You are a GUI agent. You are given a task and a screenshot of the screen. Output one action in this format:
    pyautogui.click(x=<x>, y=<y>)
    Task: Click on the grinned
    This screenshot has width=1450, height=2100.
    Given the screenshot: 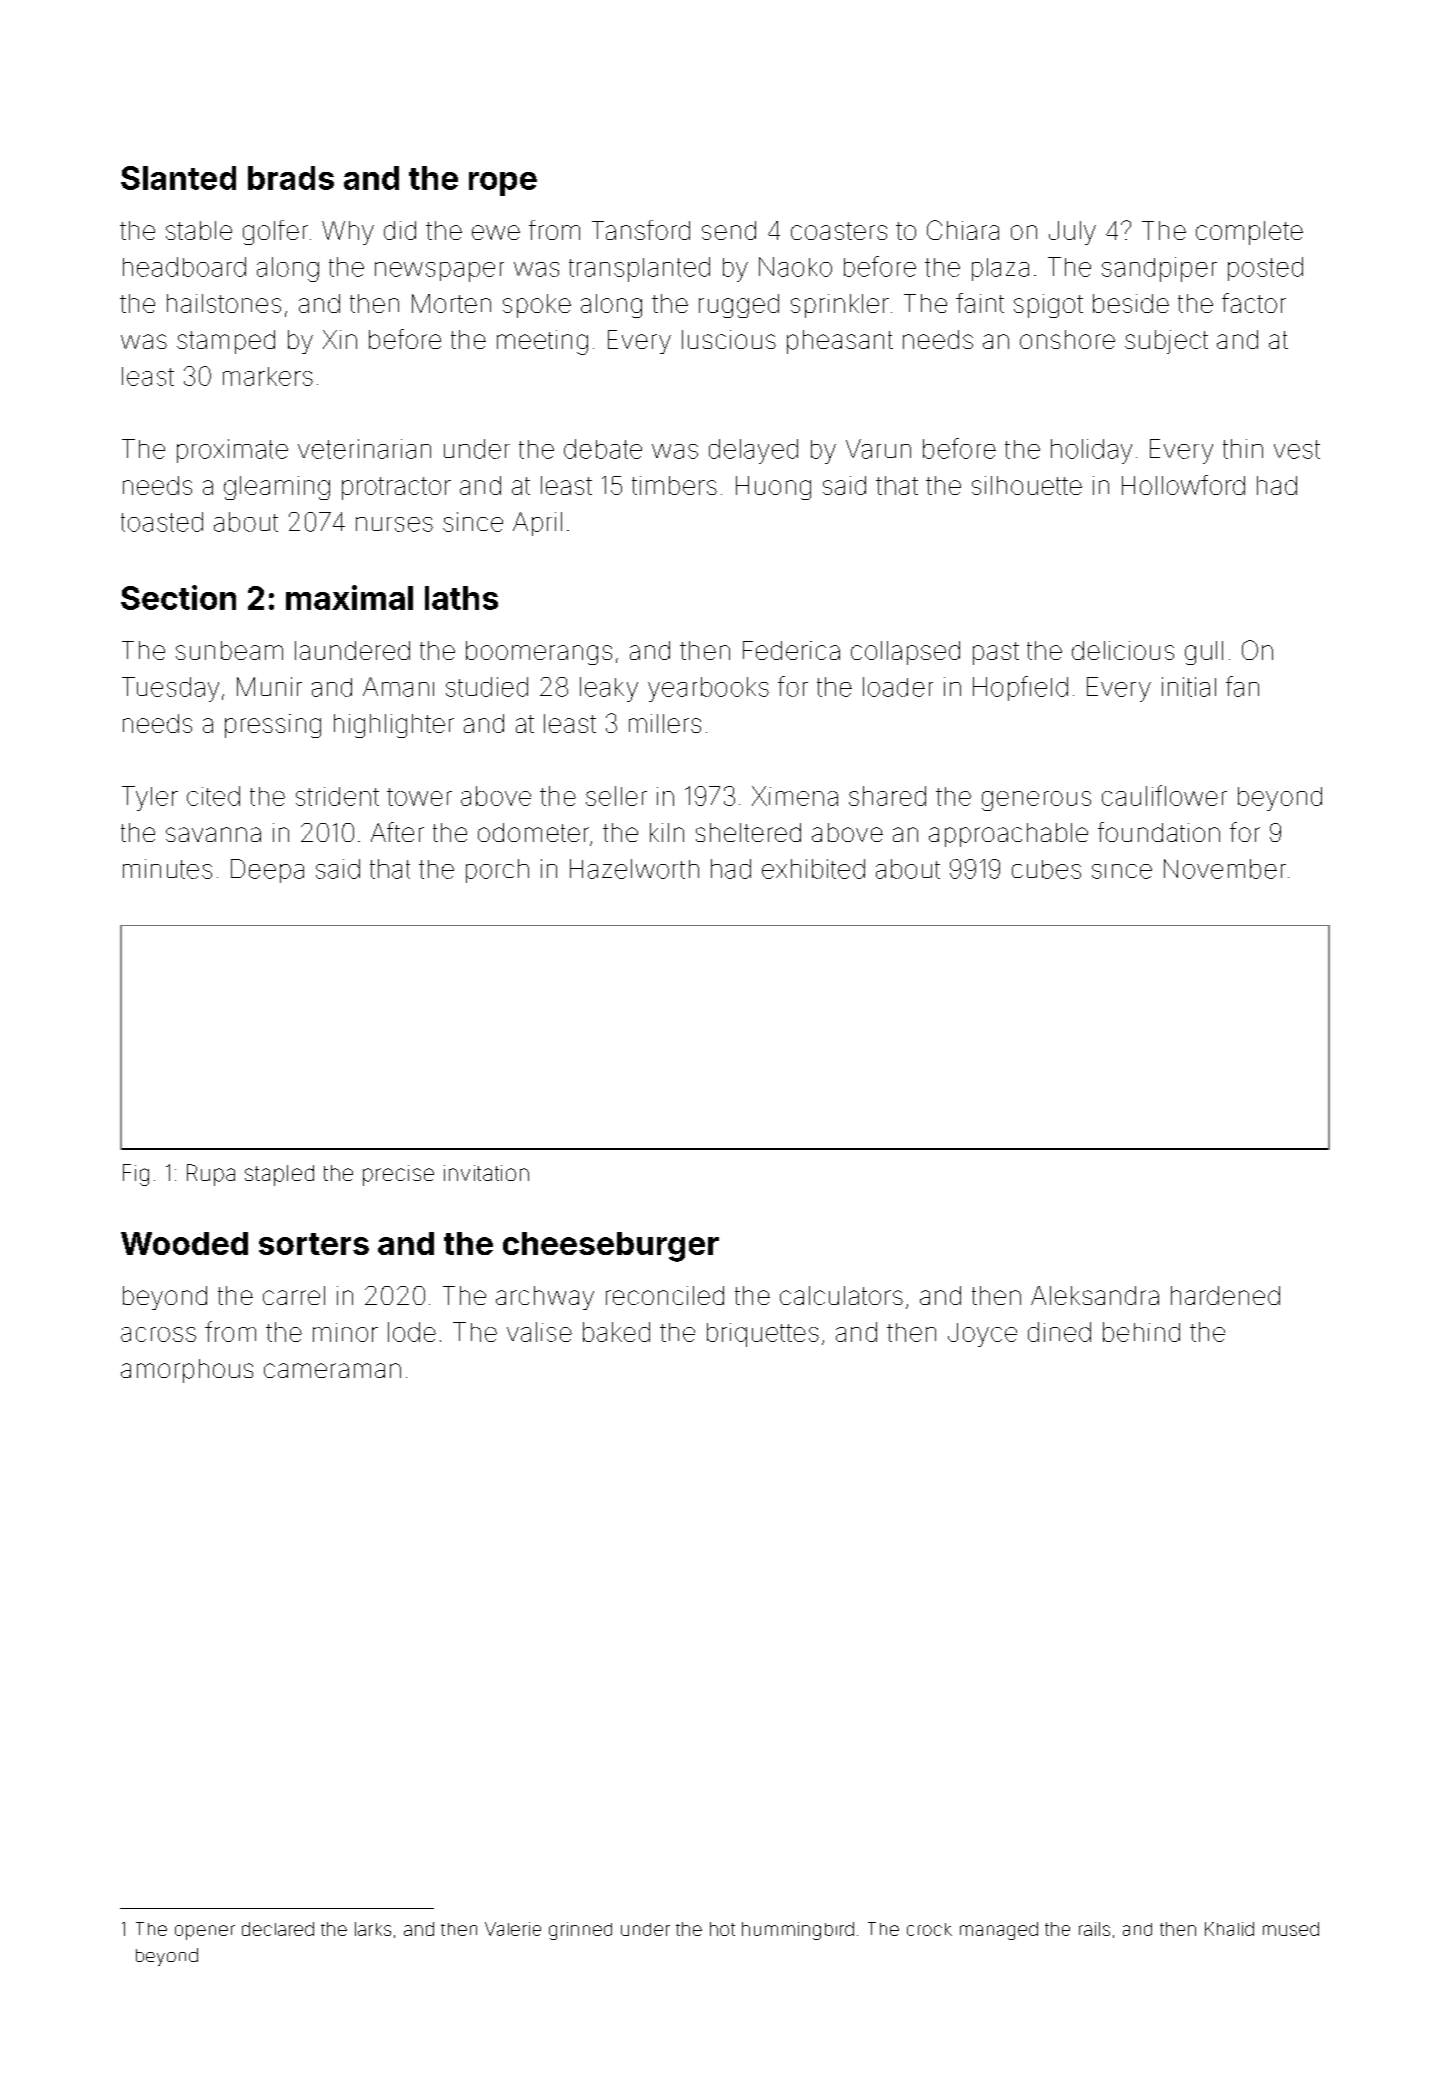 What is the action you would take?
    pyautogui.click(x=580, y=1931)
